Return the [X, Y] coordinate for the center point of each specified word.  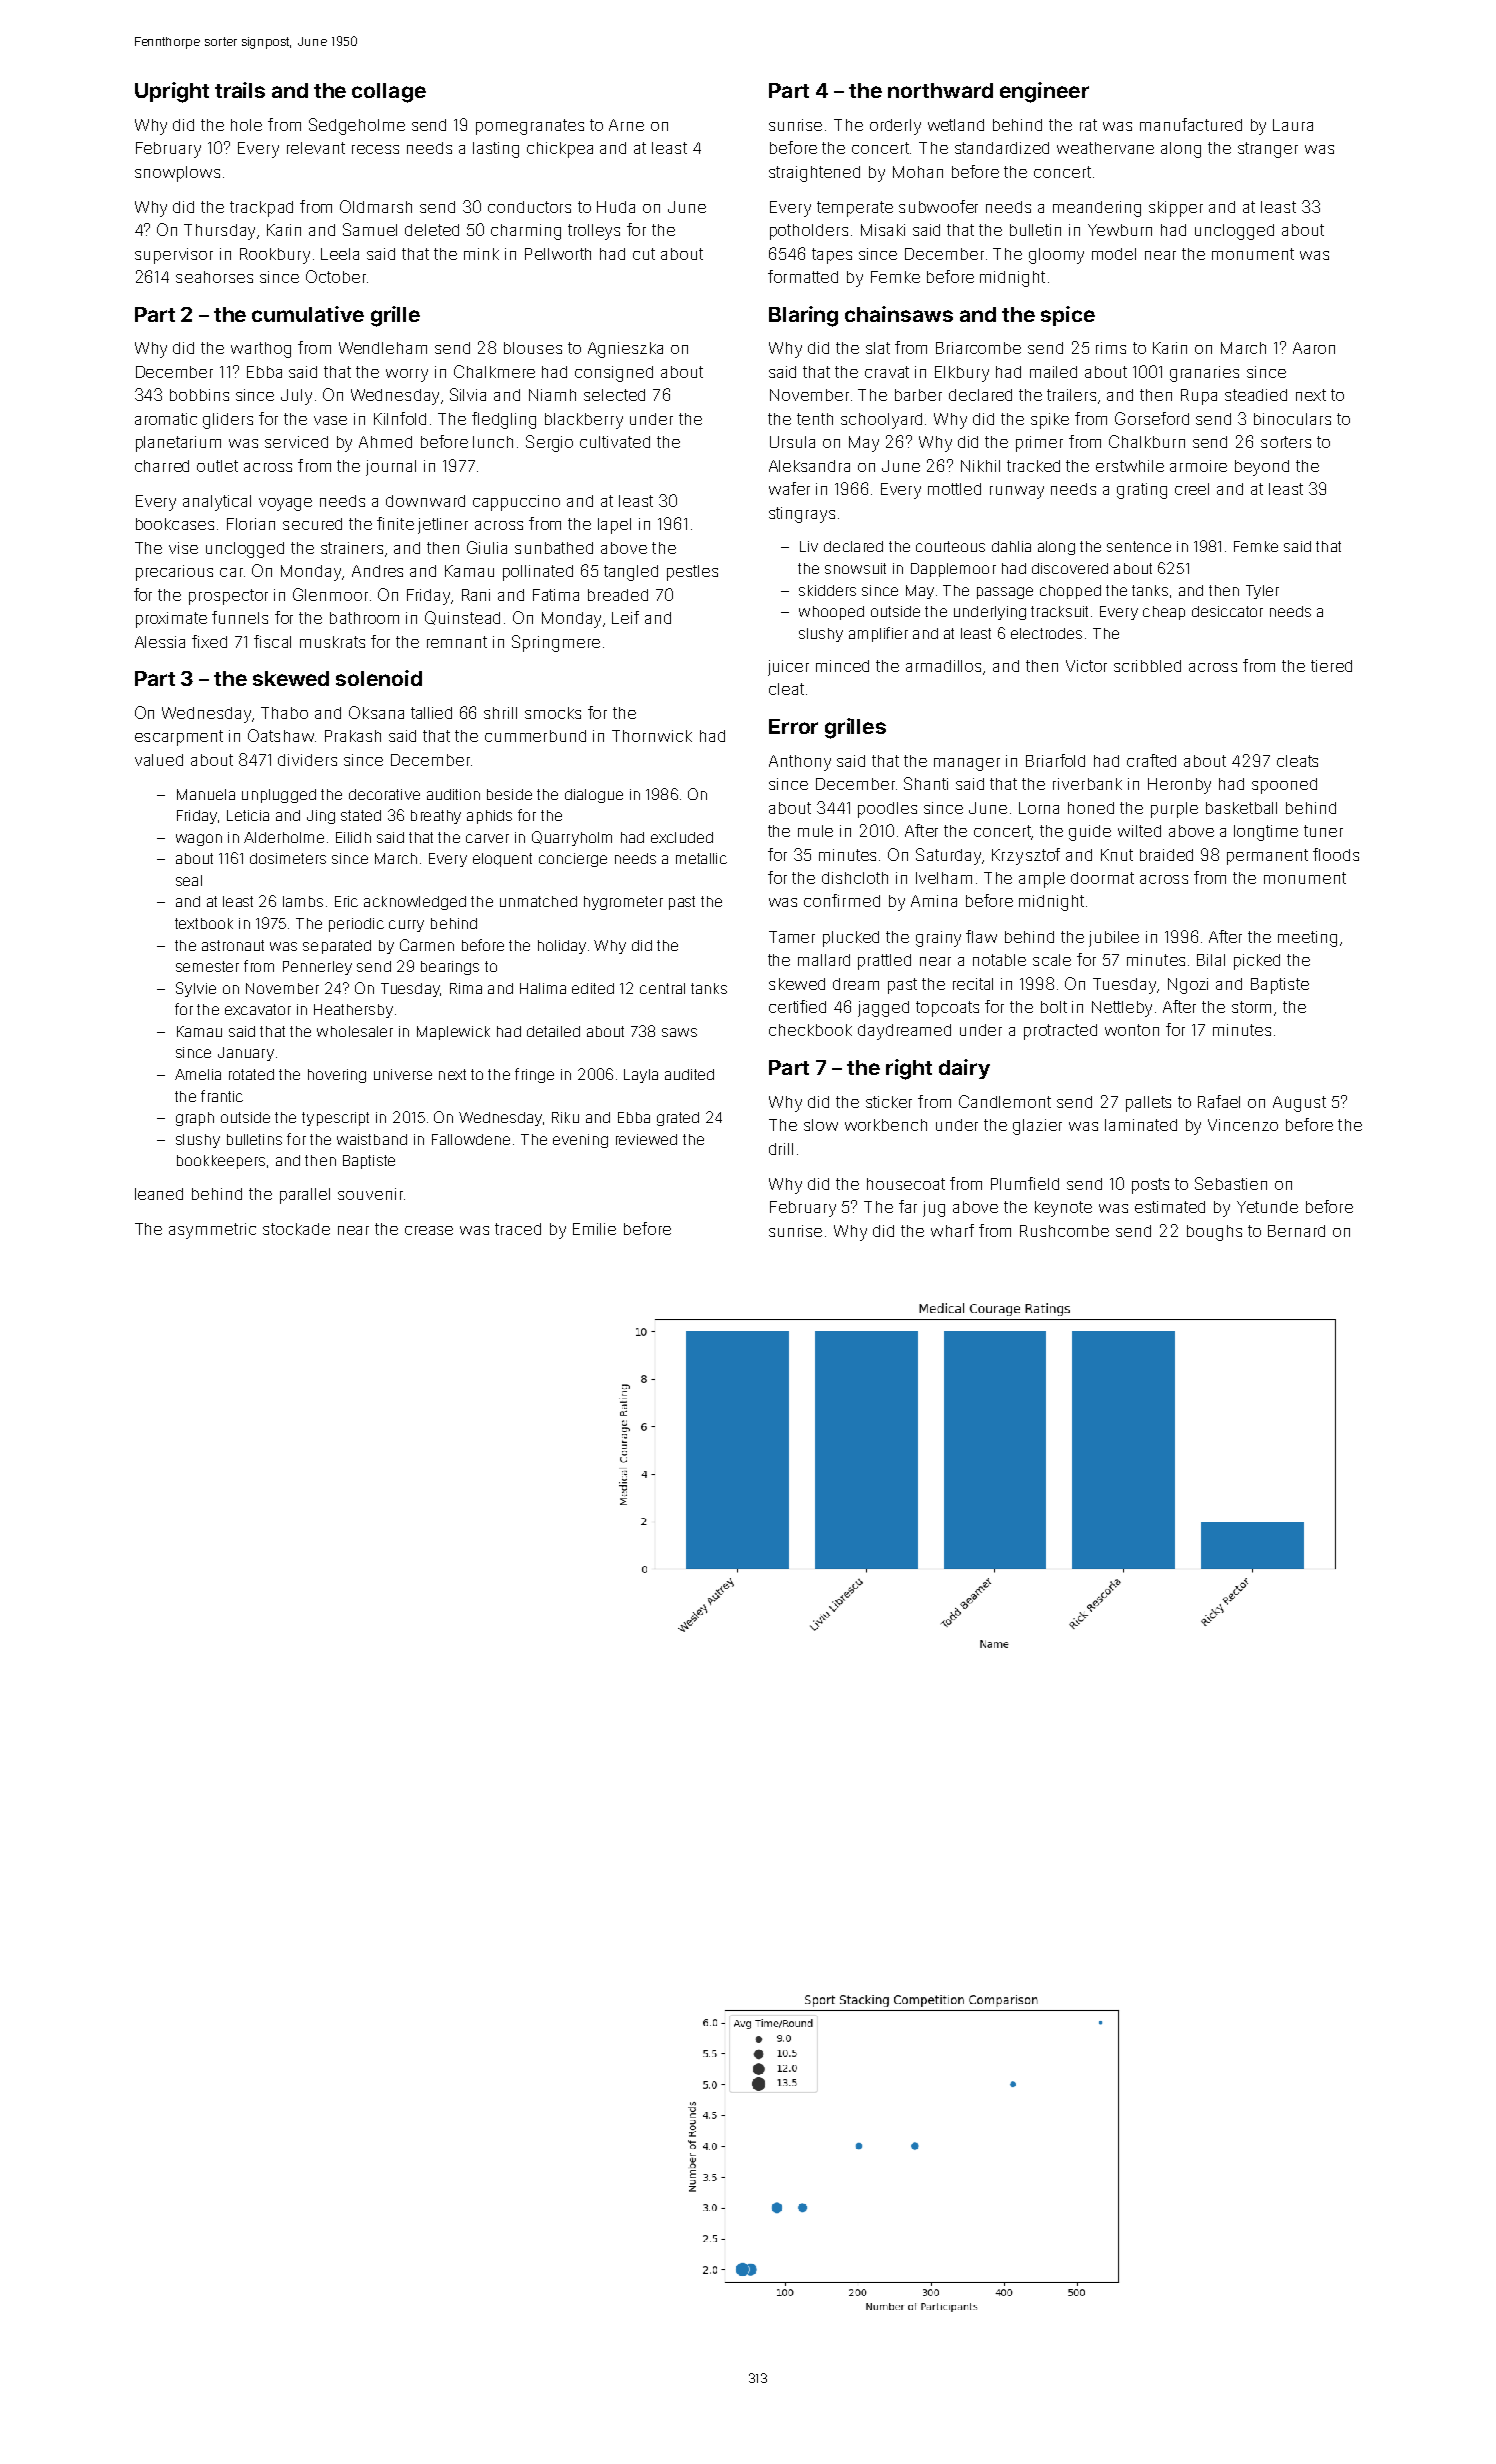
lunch [493, 442]
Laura [1293, 125]
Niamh [552, 395]
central [662, 988]
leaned [159, 1194]
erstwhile [1130, 466]
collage [389, 93]
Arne [626, 125]
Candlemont [1005, 1101]
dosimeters [288, 858]
